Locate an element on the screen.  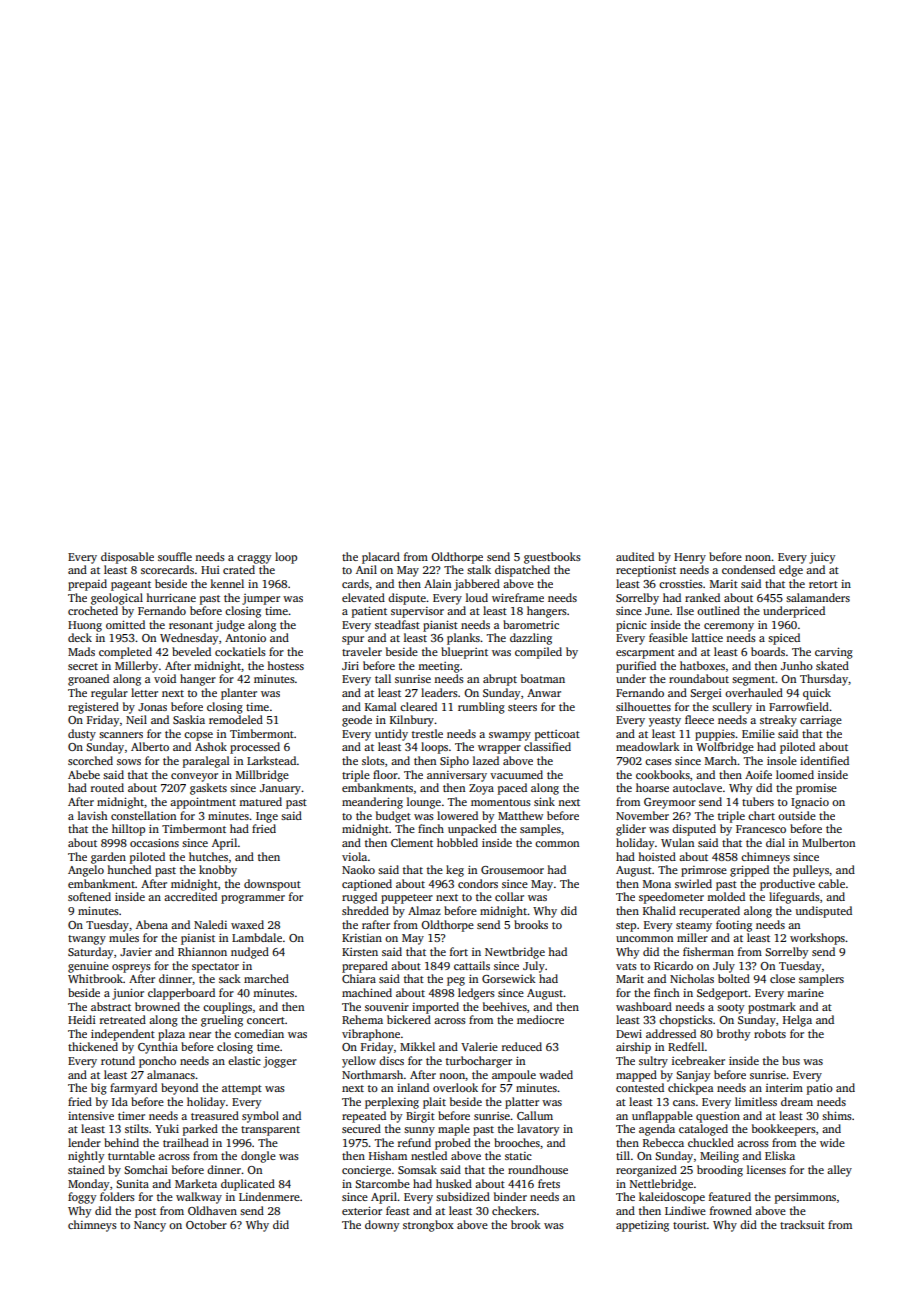
compiled is located at coordinates (538, 653).
